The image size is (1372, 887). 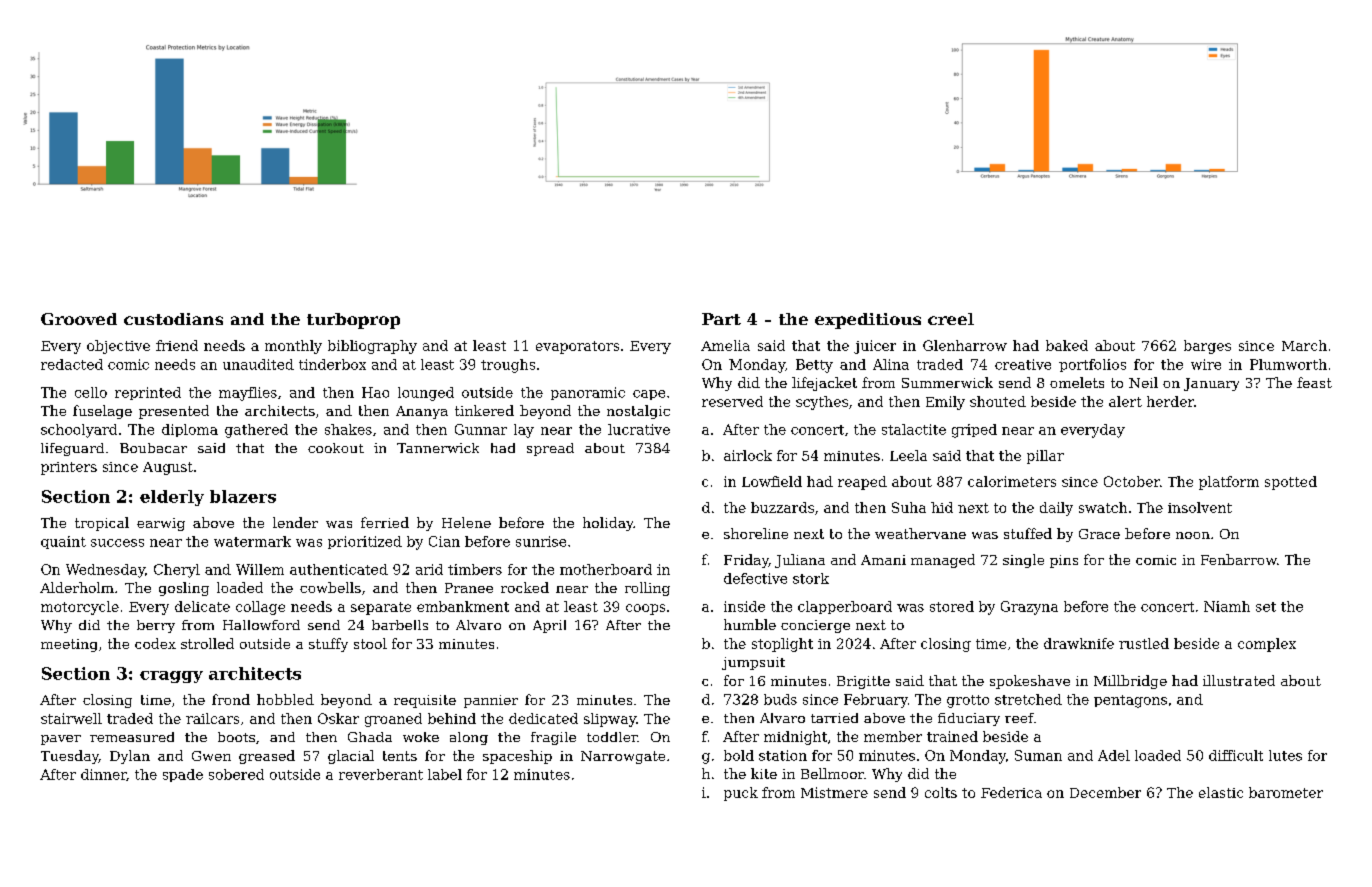 I want to click on Fenbarrow, so click(x=1239, y=559).
